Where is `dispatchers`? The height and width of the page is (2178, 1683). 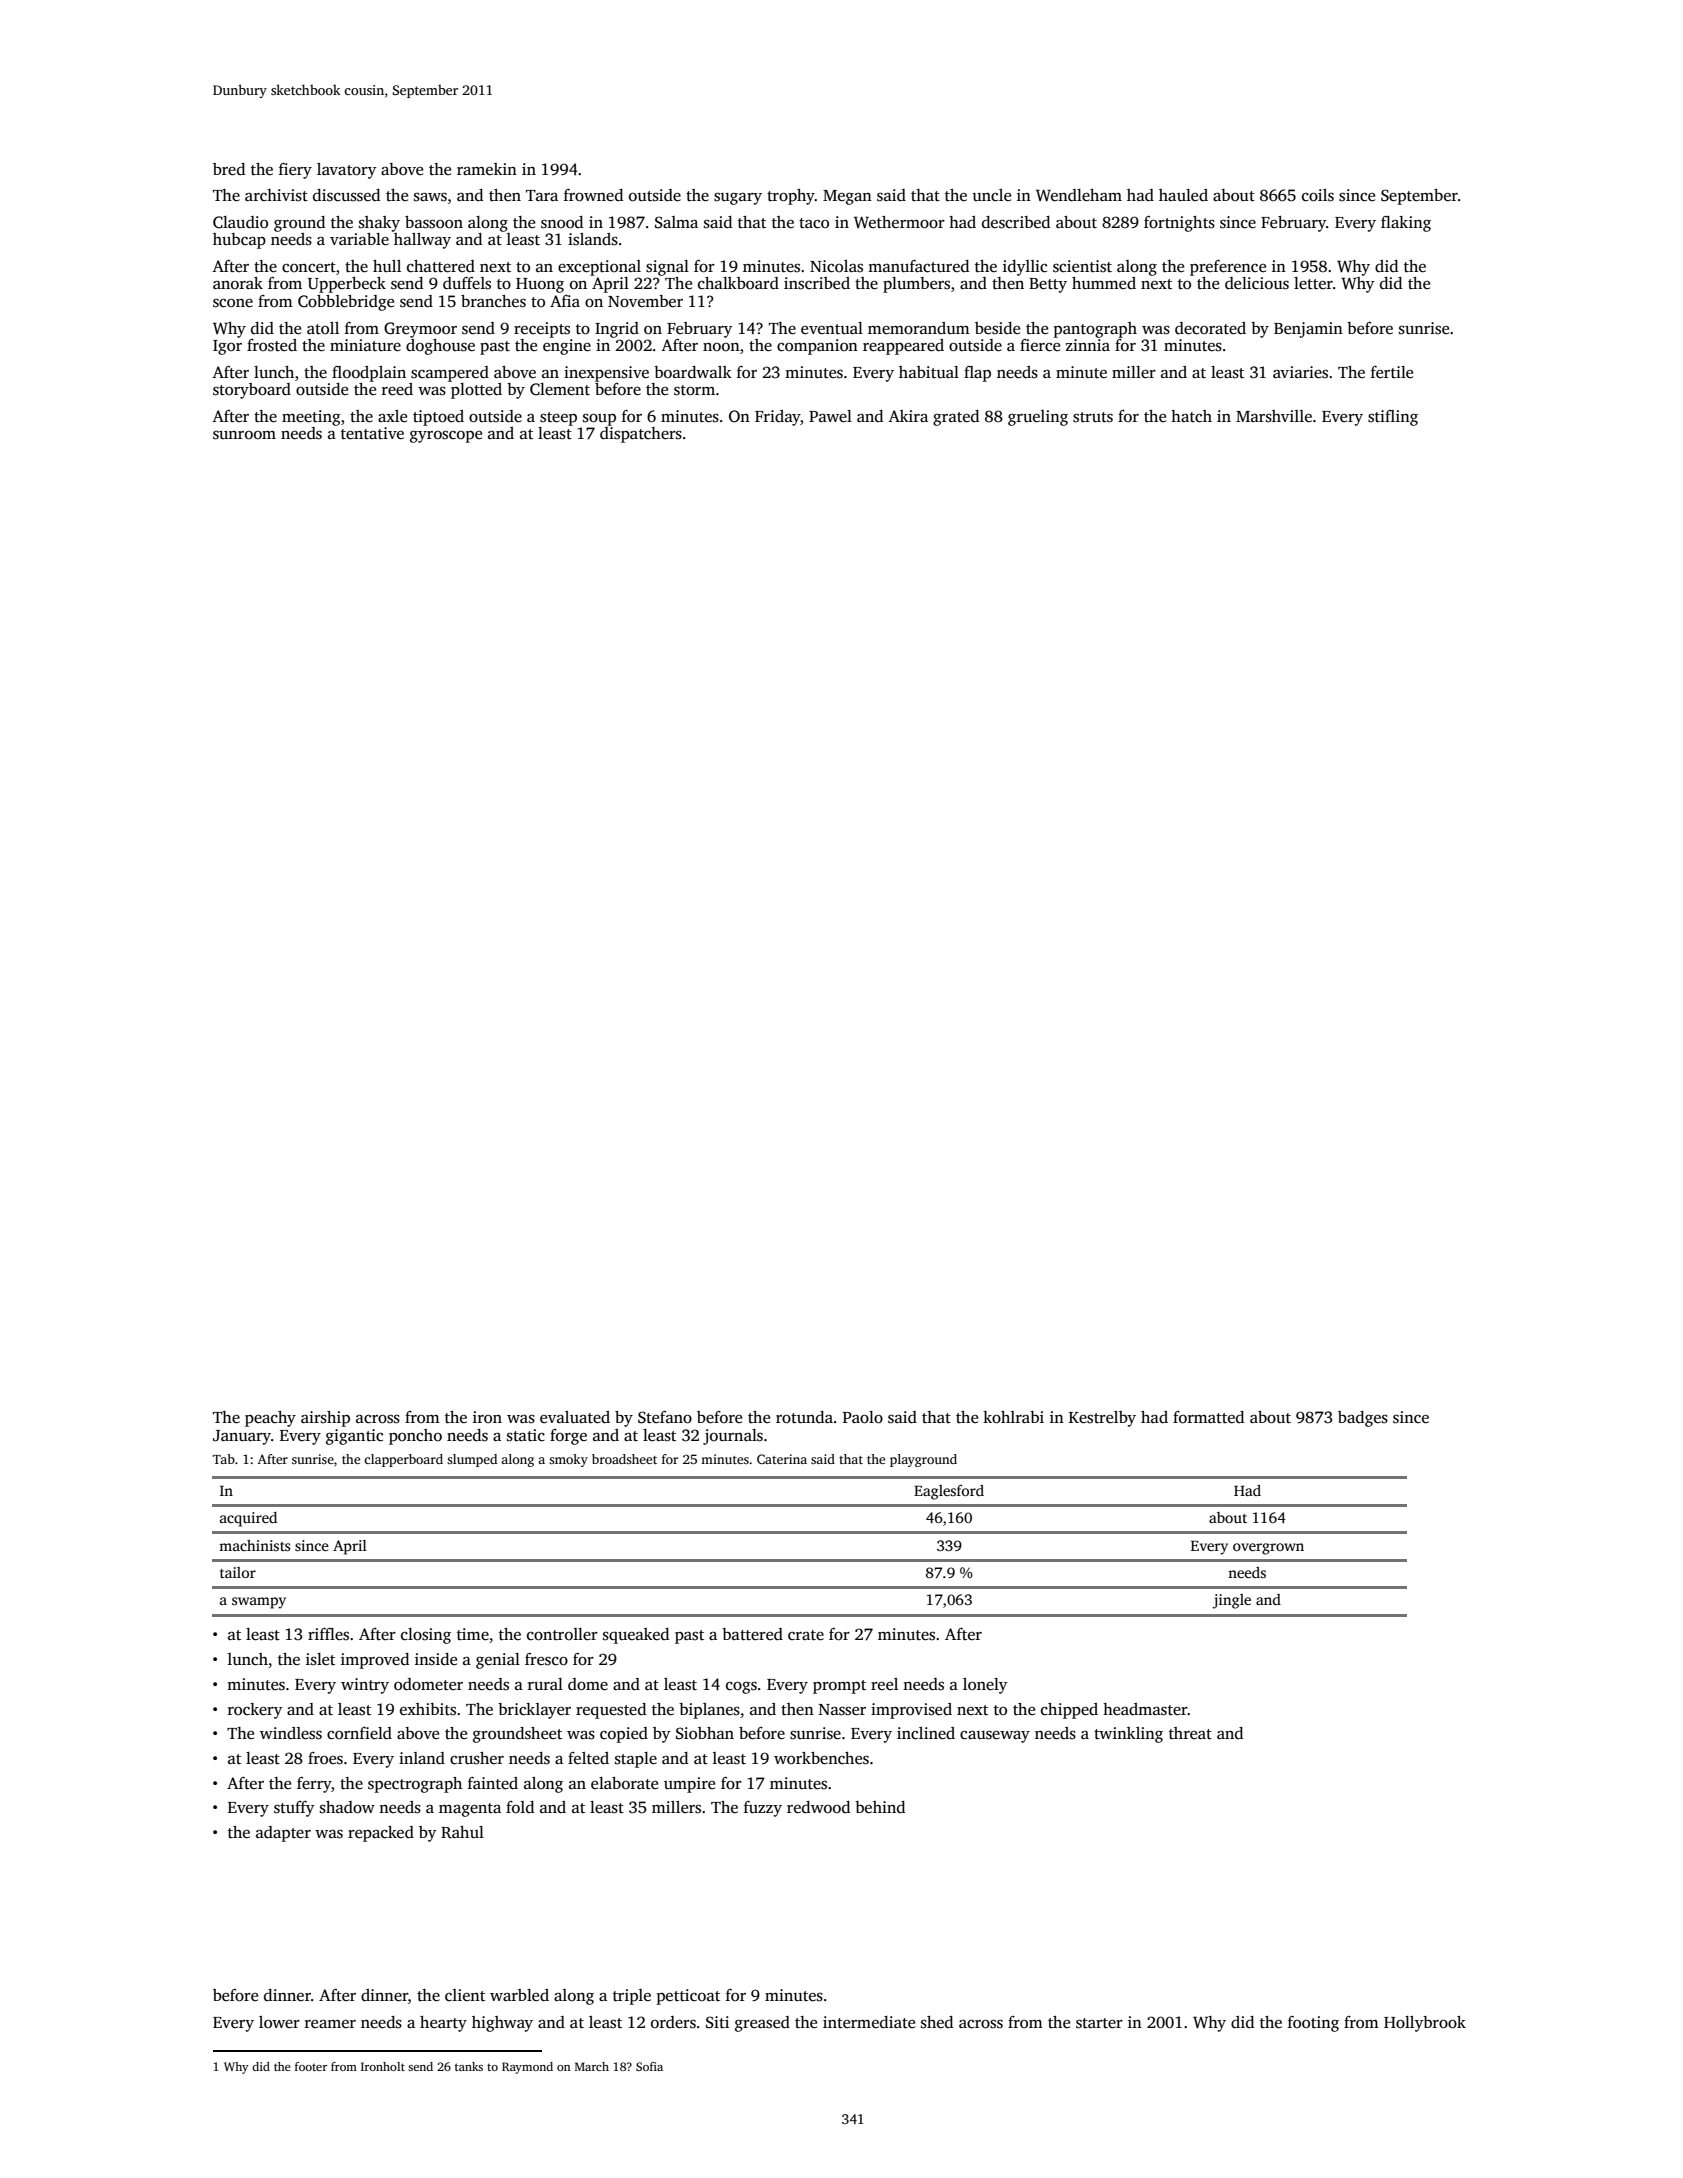 dispatchers is located at coordinates (641, 435).
